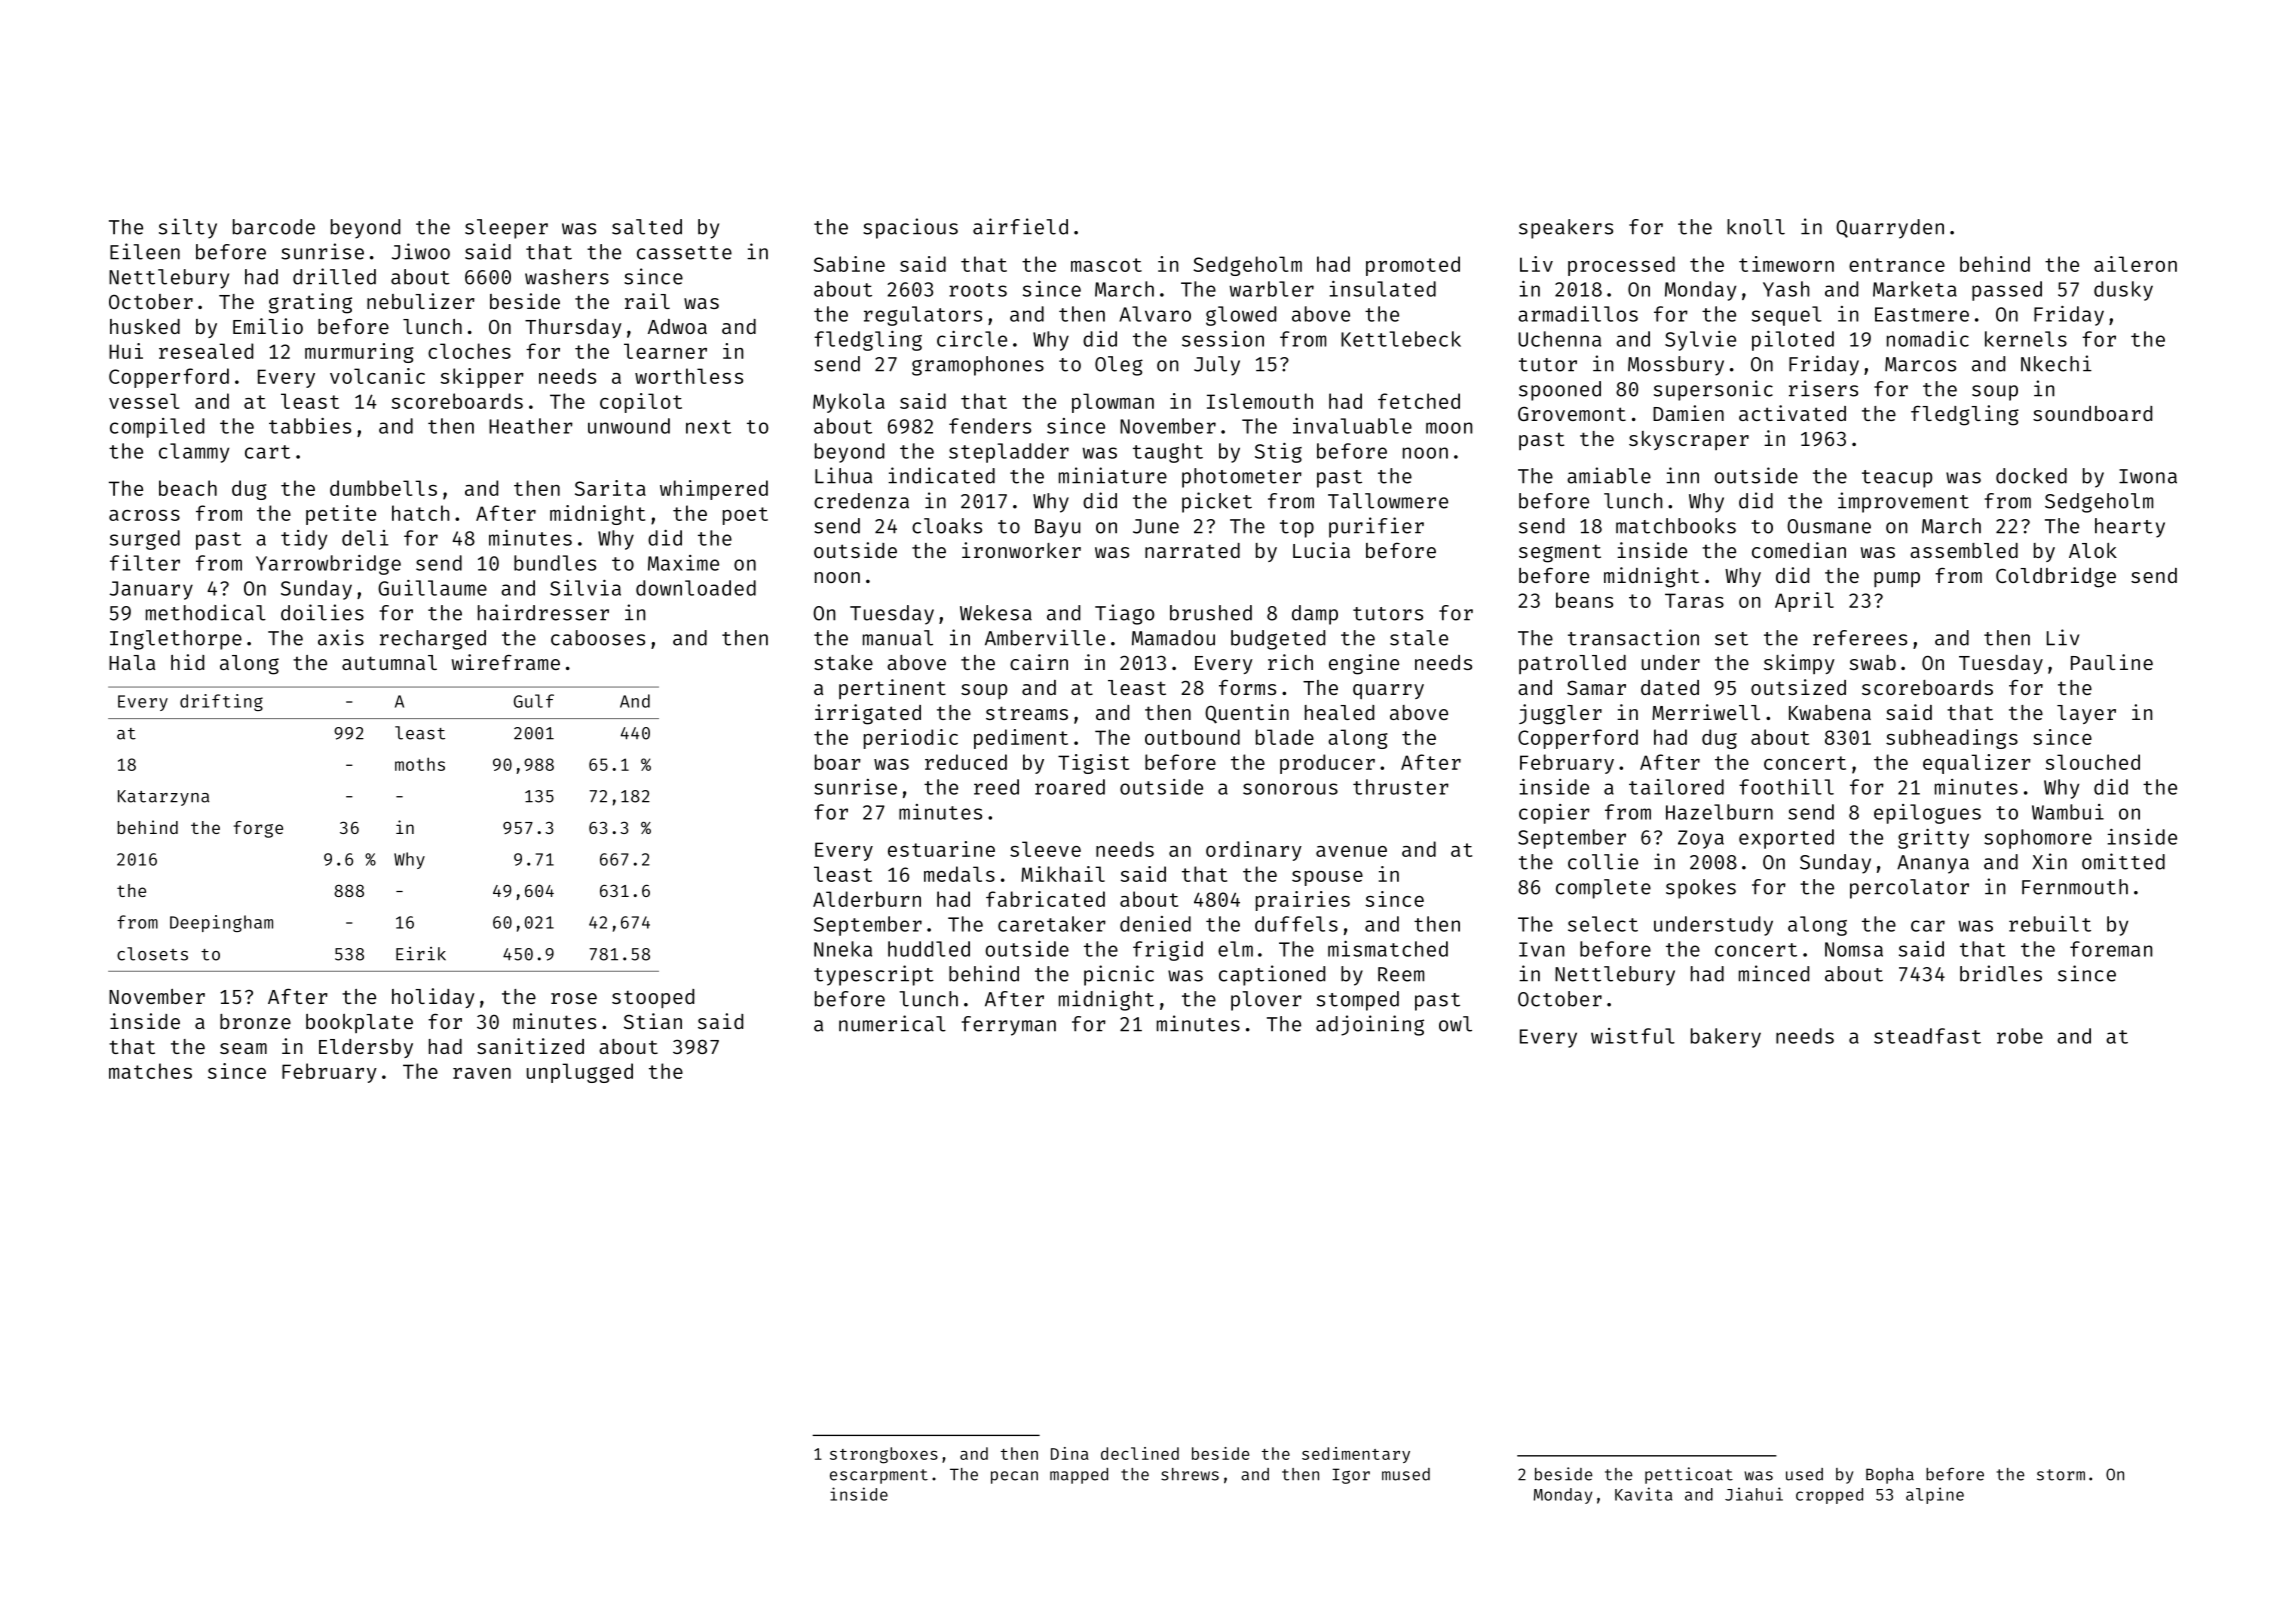 The image size is (2292, 1620). I want to click on Quentin, so click(1247, 714).
